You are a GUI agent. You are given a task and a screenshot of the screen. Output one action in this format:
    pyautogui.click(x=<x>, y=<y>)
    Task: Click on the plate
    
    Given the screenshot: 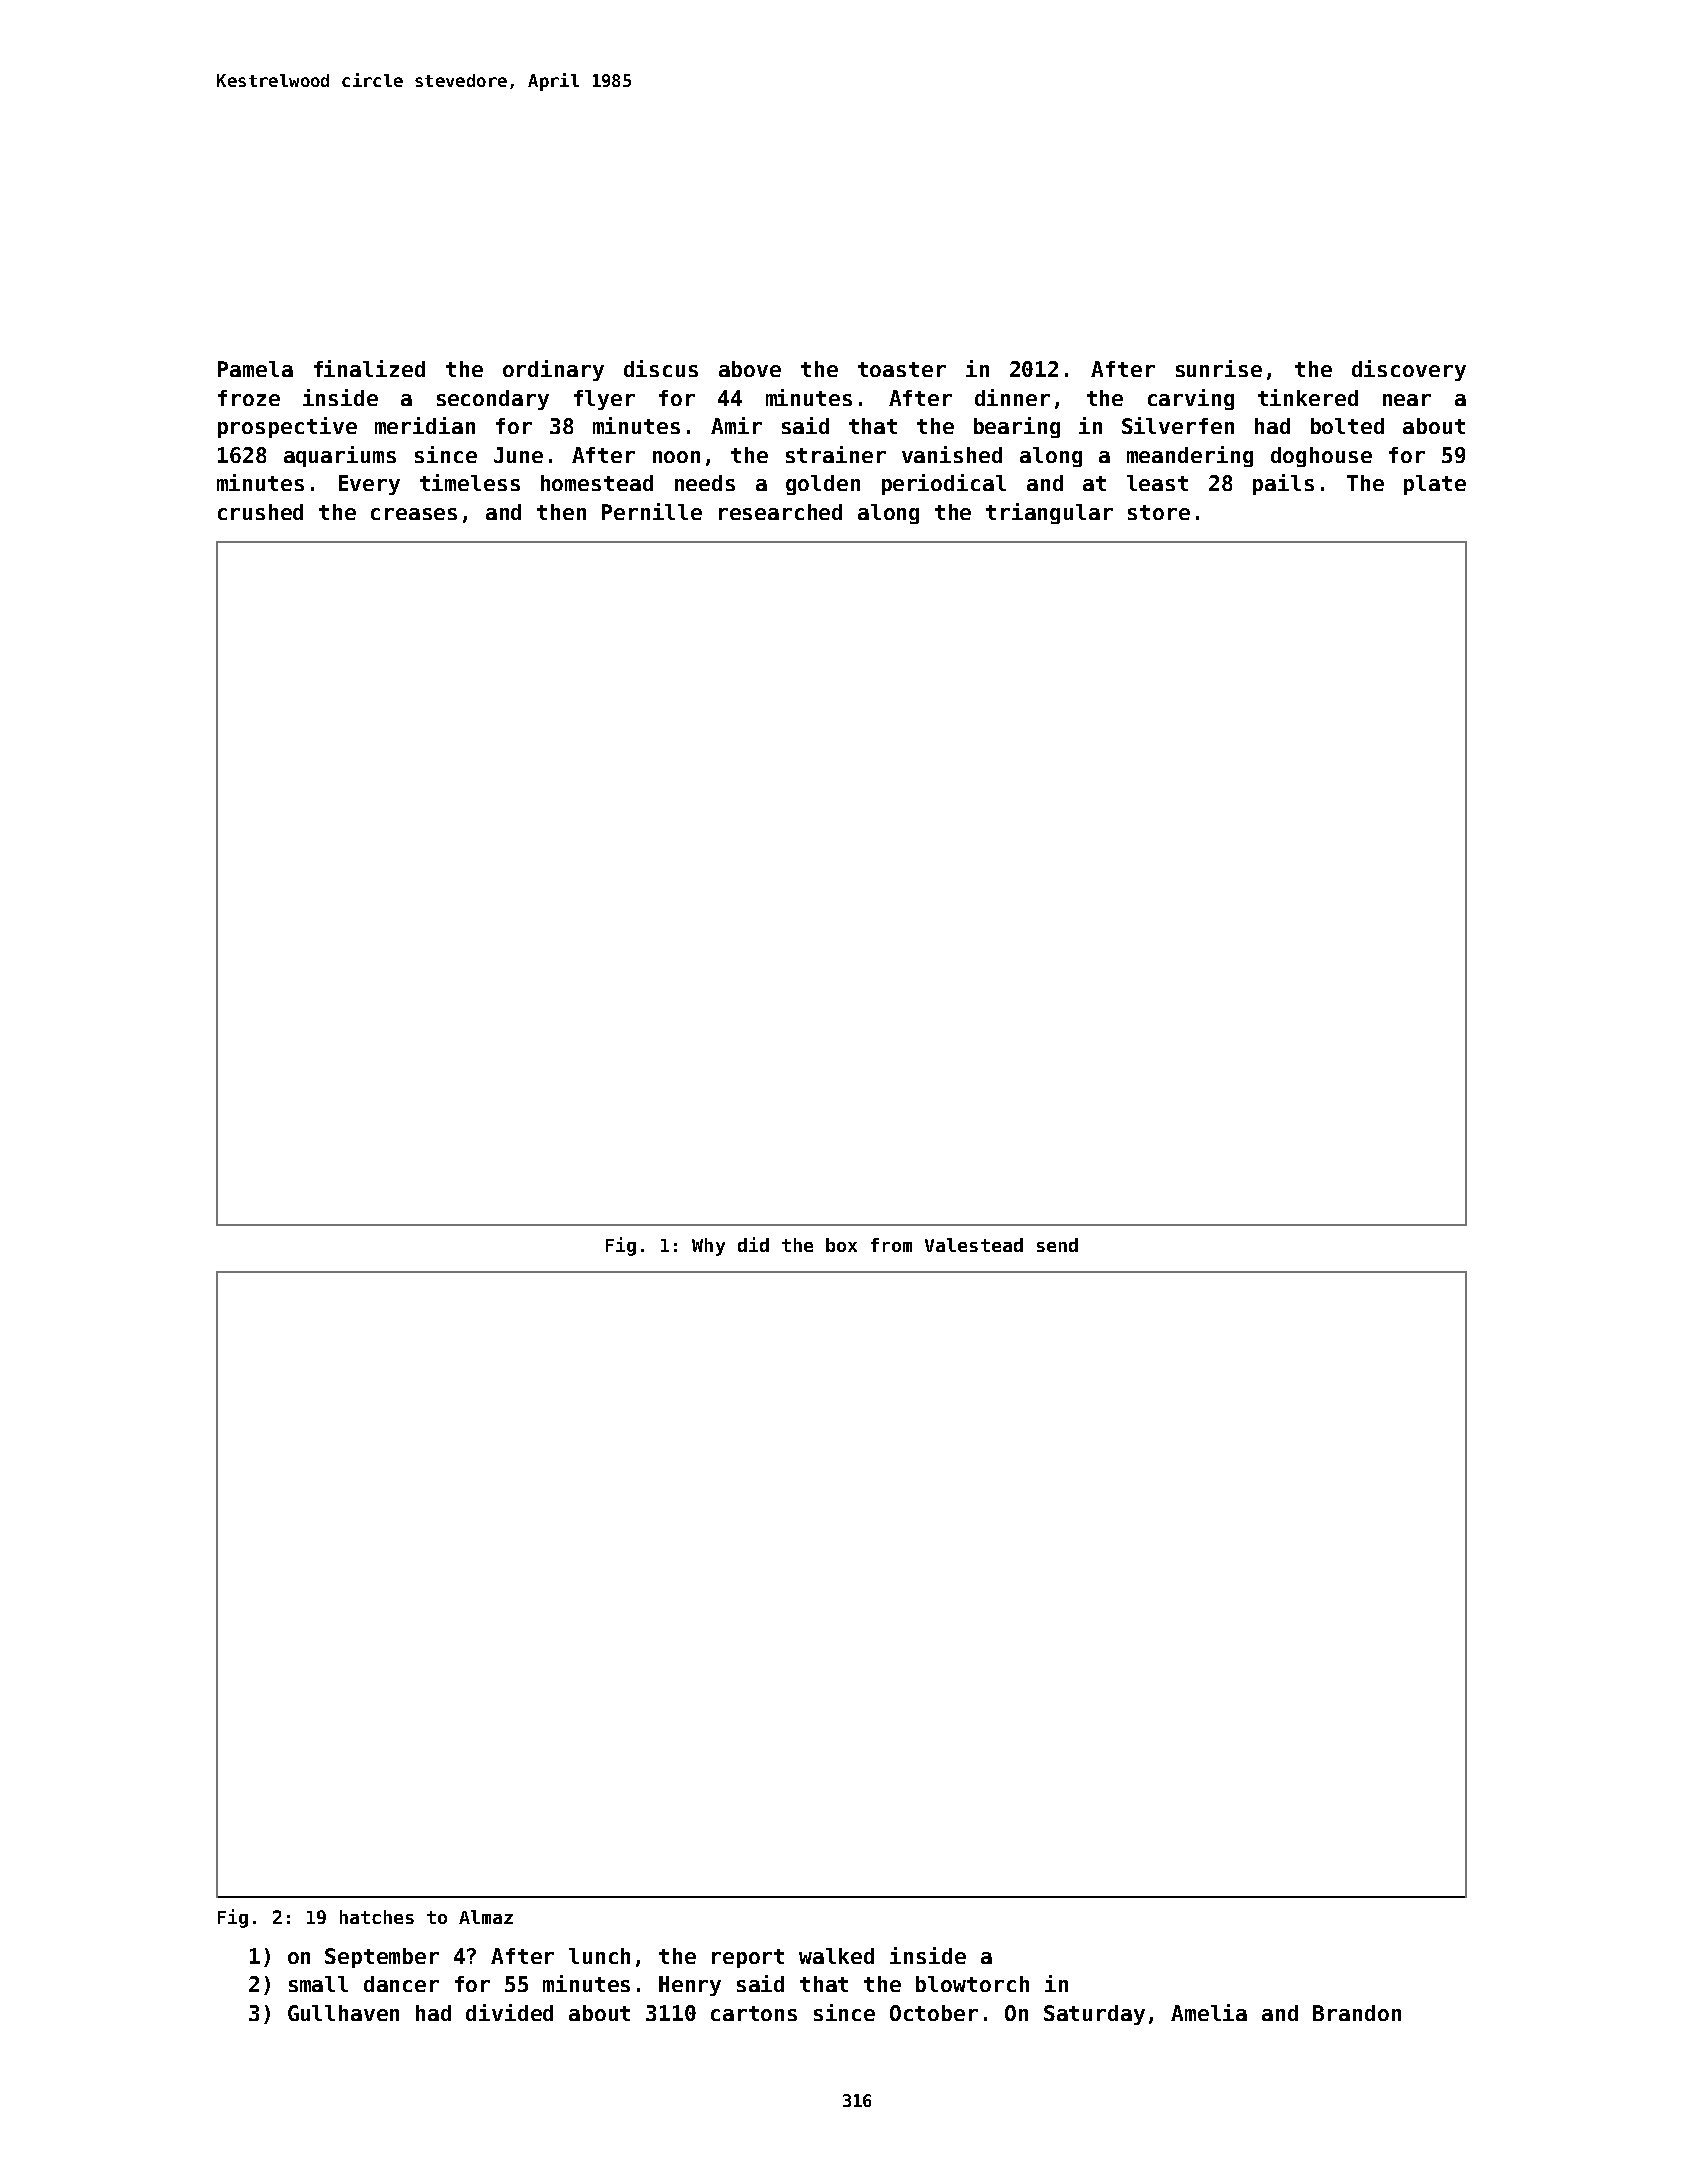 What is the action you would take?
    pyautogui.click(x=1435, y=485)
